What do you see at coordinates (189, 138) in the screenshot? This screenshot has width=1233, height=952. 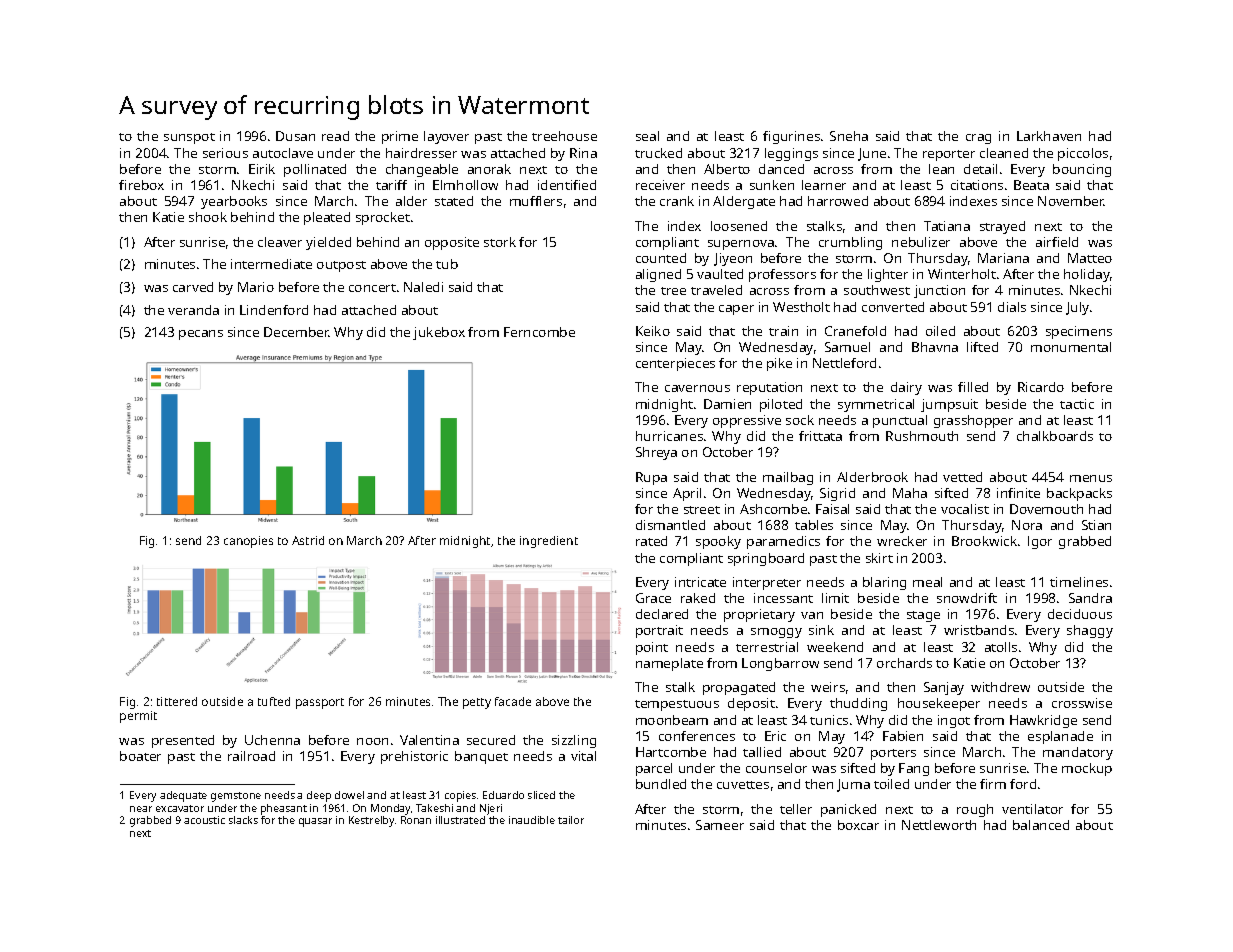 I see `sunspot` at bounding box center [189, 138].
